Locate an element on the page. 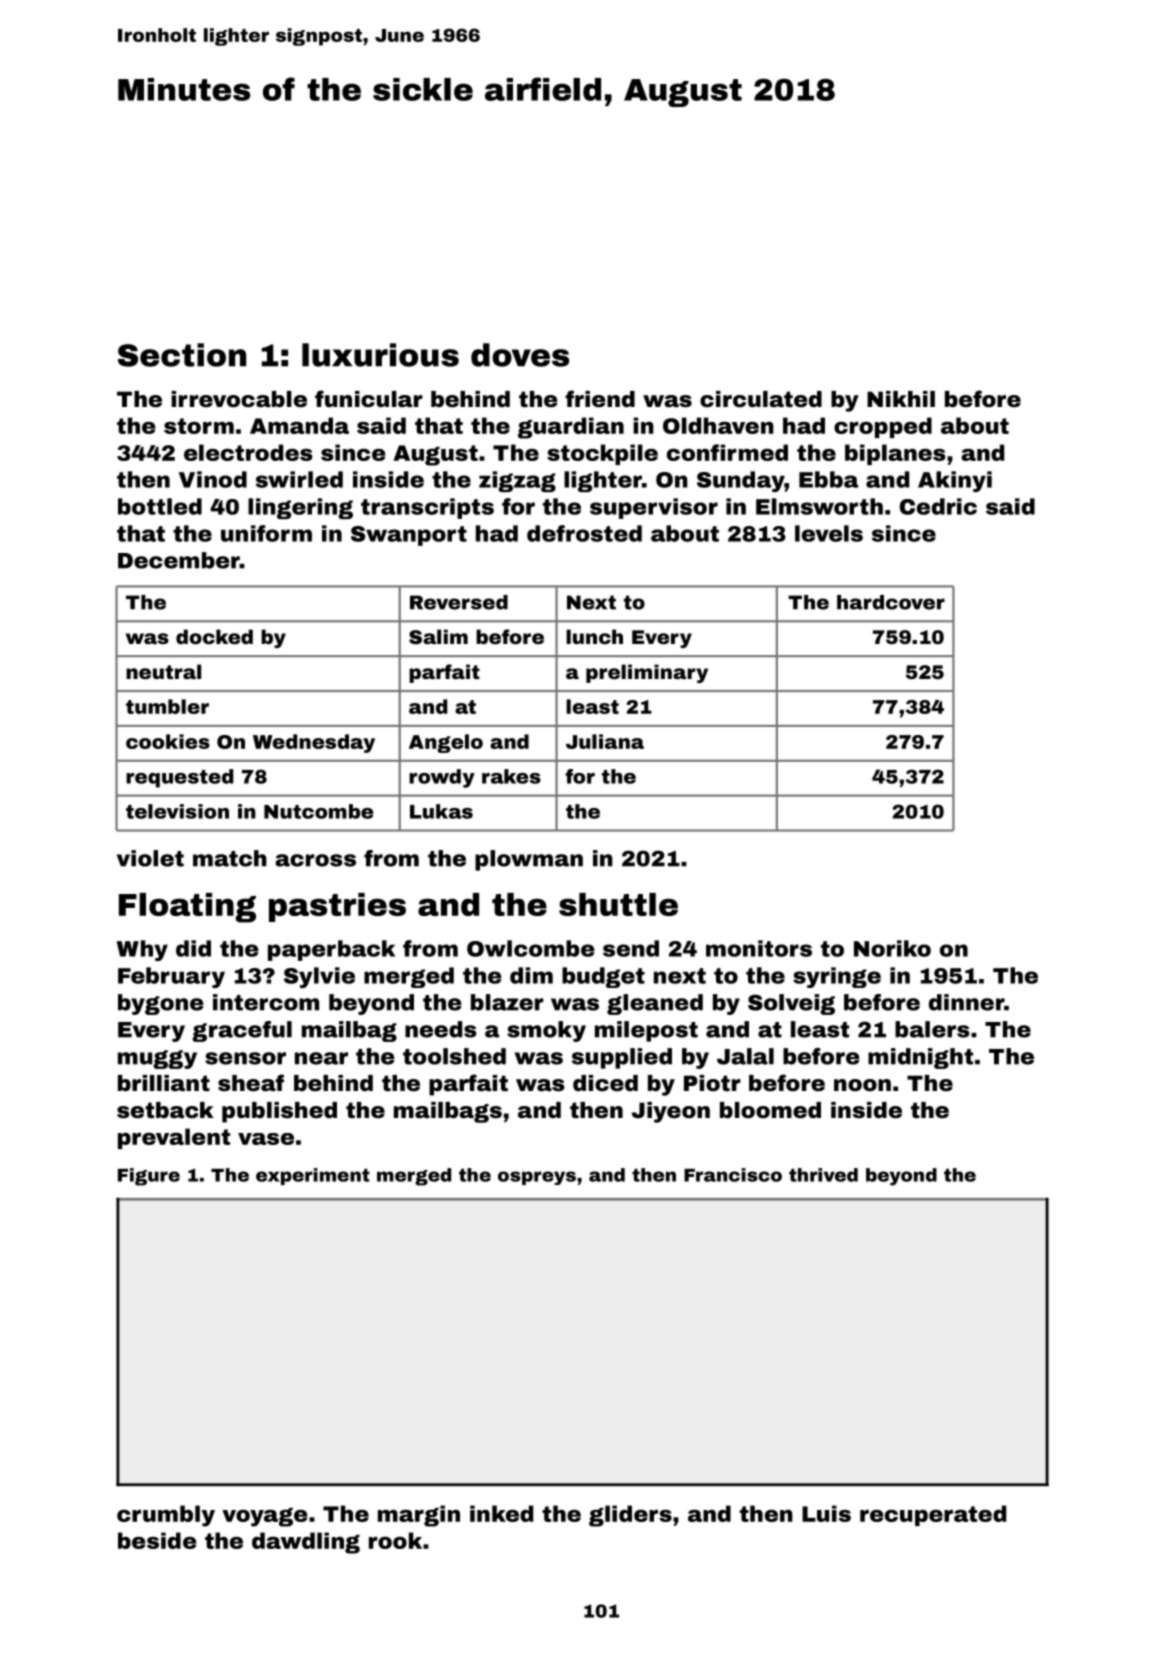  bygone is located at coordinates (161, 1004).
